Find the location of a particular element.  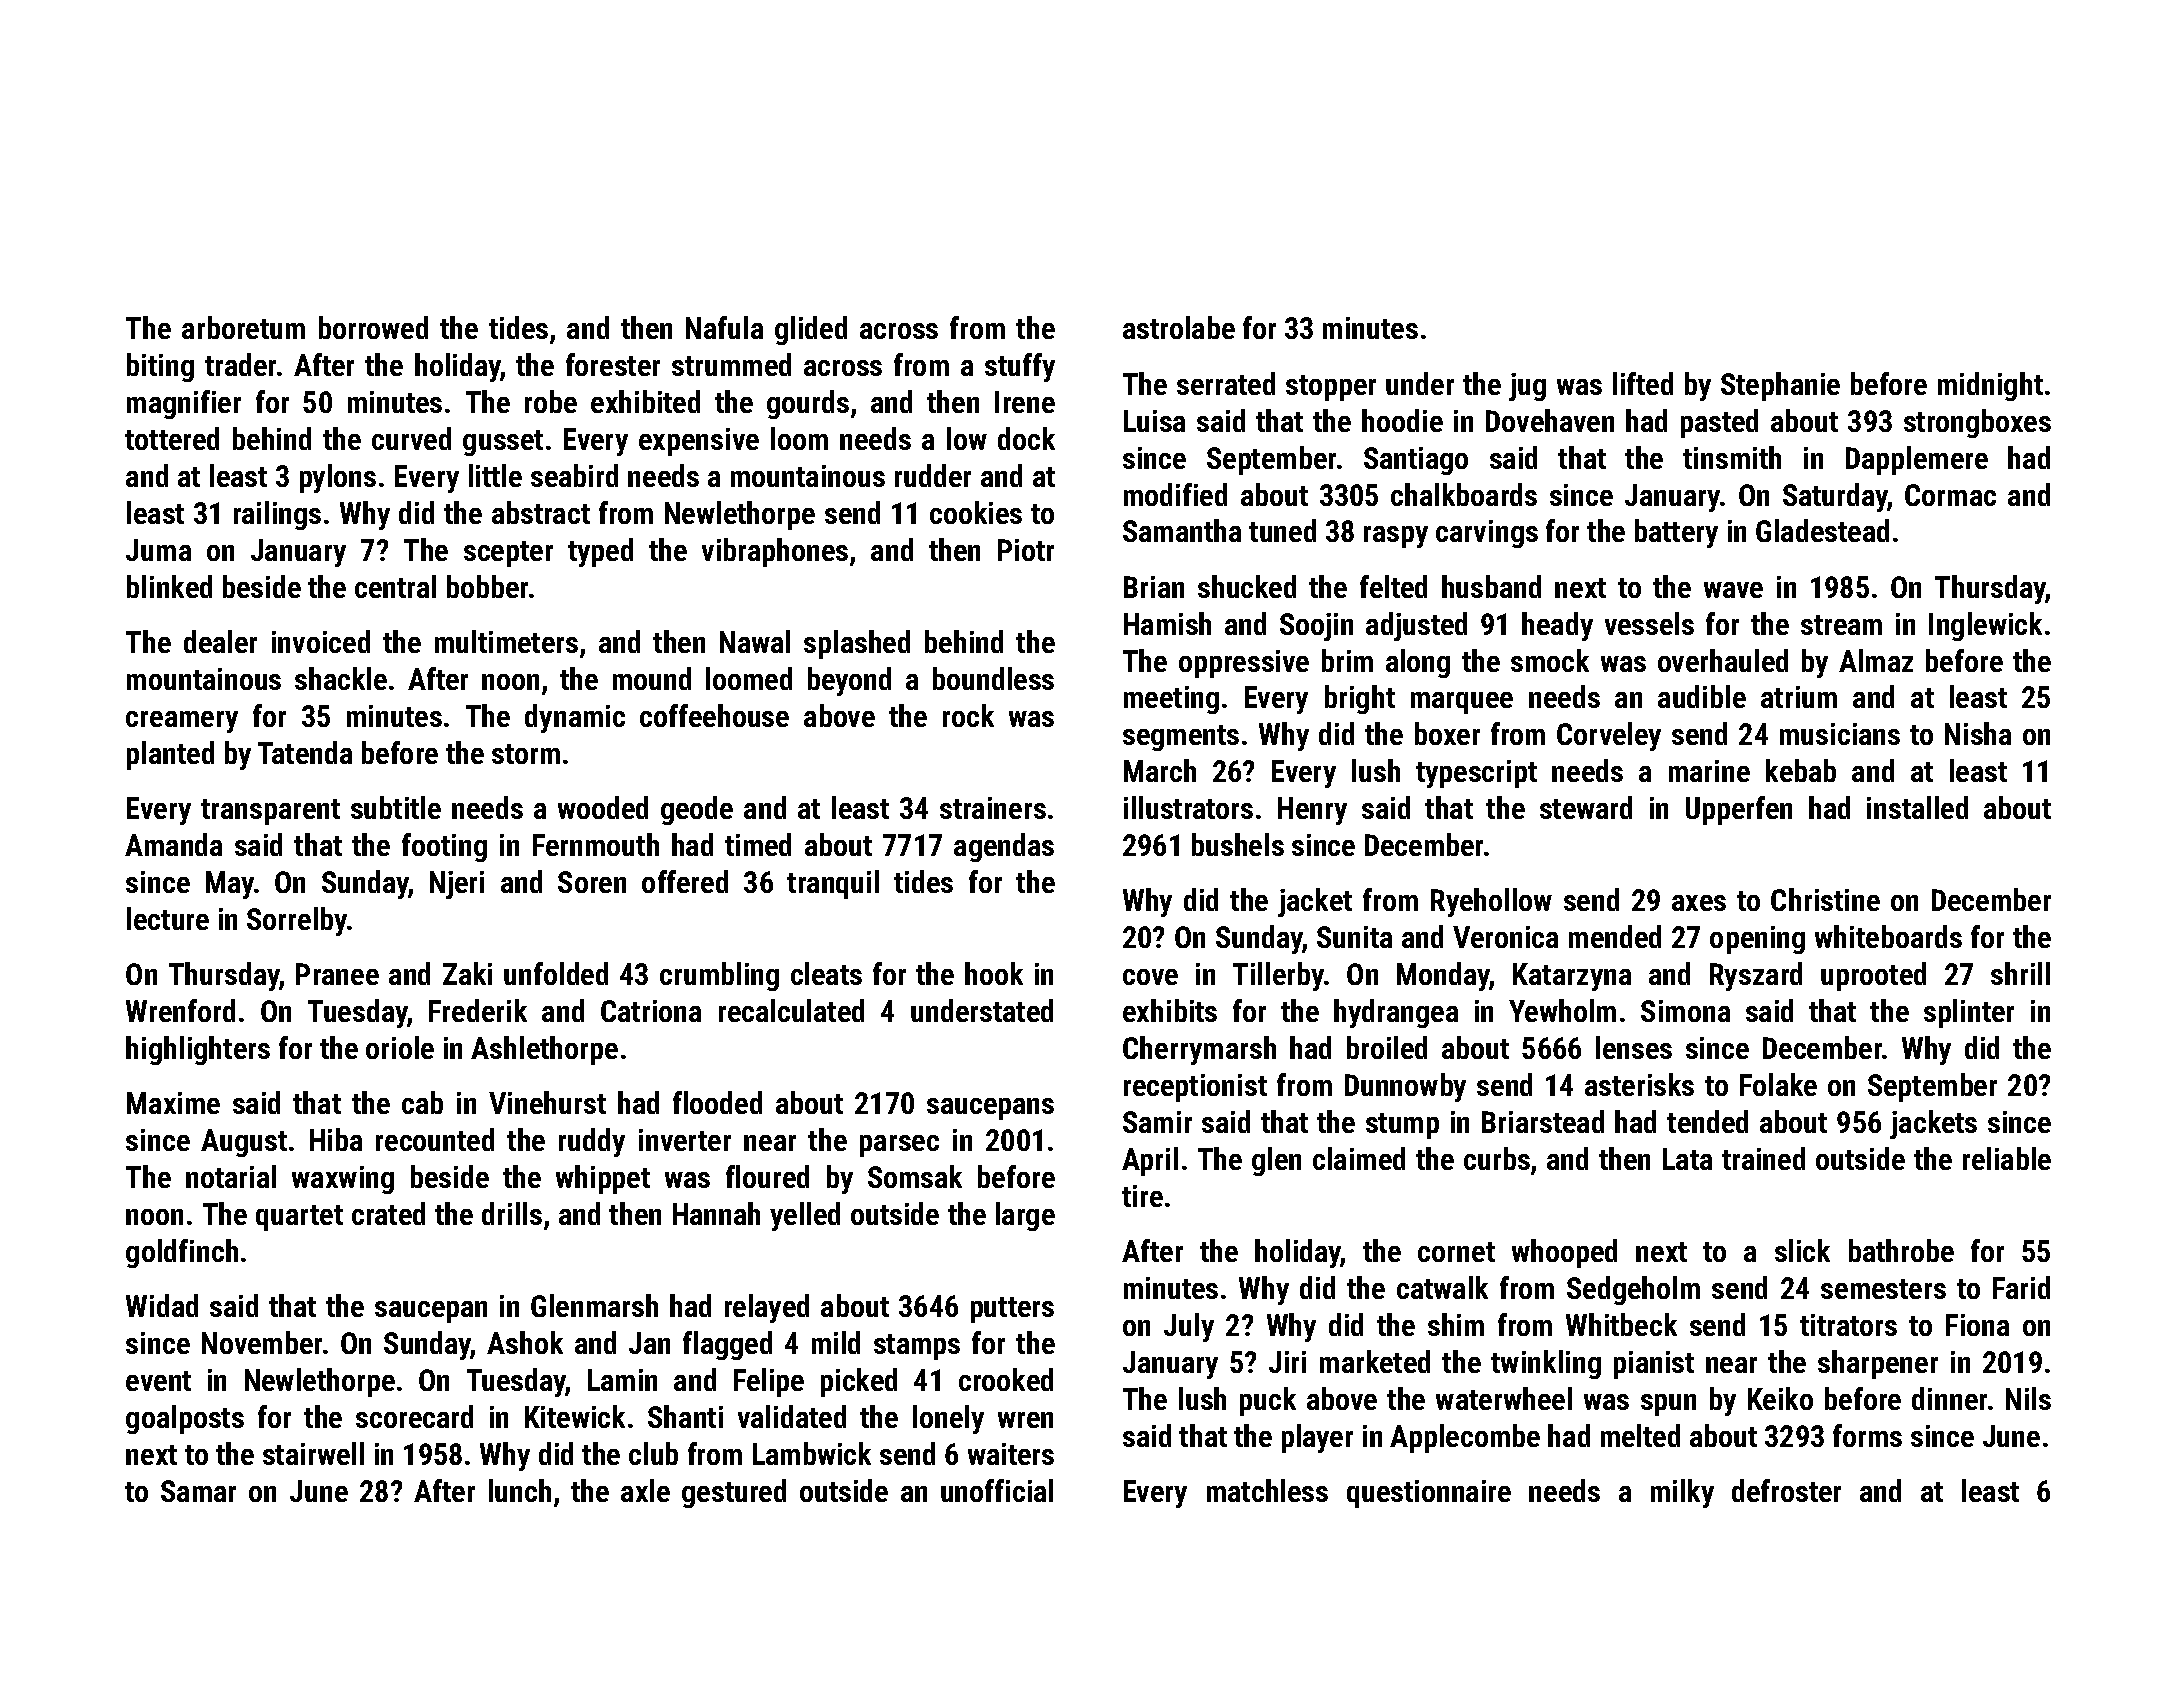

lenses is located at coordinates (1634, 1047).
